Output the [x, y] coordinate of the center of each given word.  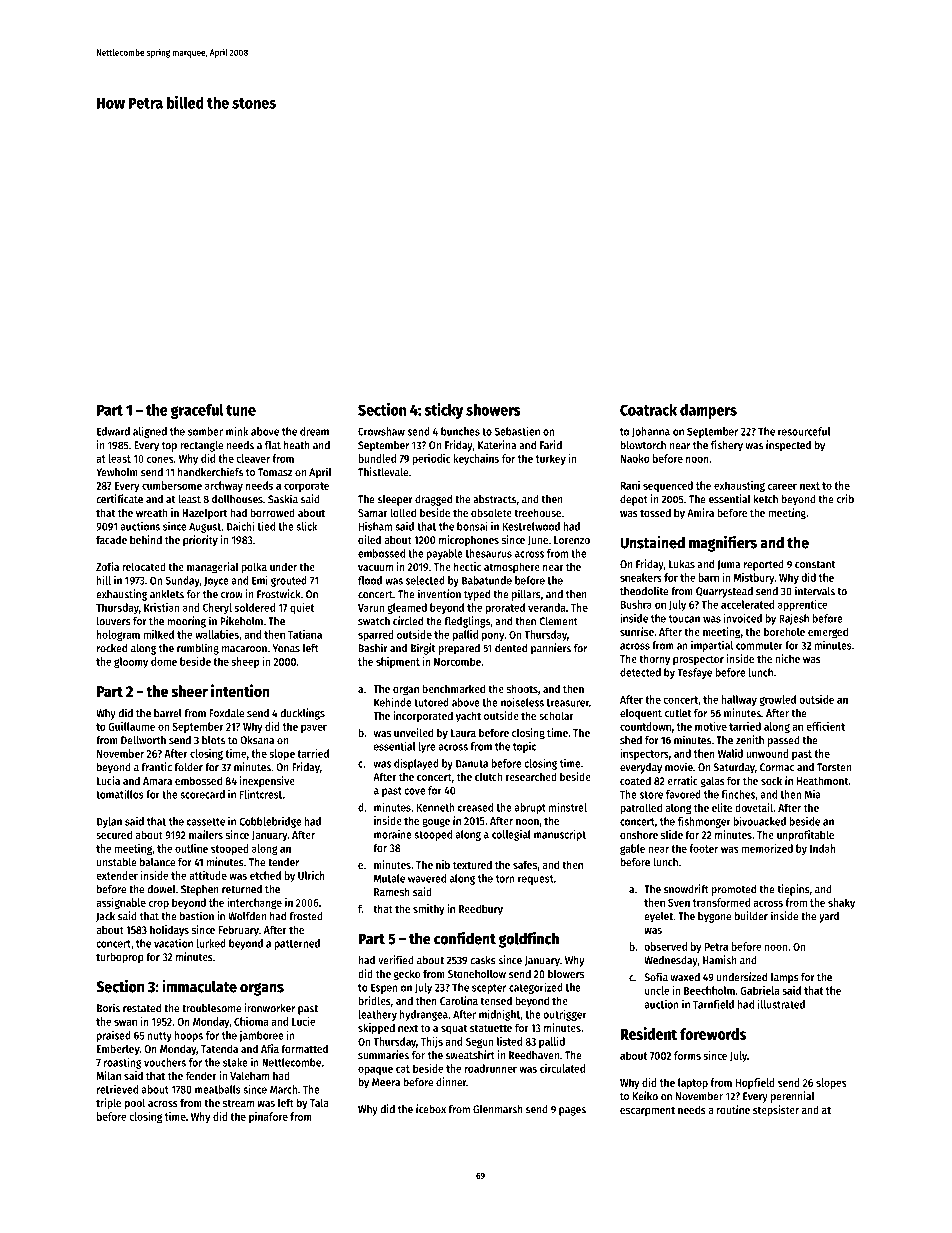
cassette [206, 822]
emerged [828, 633]
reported [764, 565]
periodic [431, 459]
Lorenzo [572, 540]
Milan [109, 1075]
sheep [245, 662]
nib [443, 864]
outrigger [565, 1015]
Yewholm [117, 472]
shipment [398, 662]
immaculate [199, 986]
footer [703, 848]
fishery [727, 446]
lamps [785, 978]
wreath [151, 512]
